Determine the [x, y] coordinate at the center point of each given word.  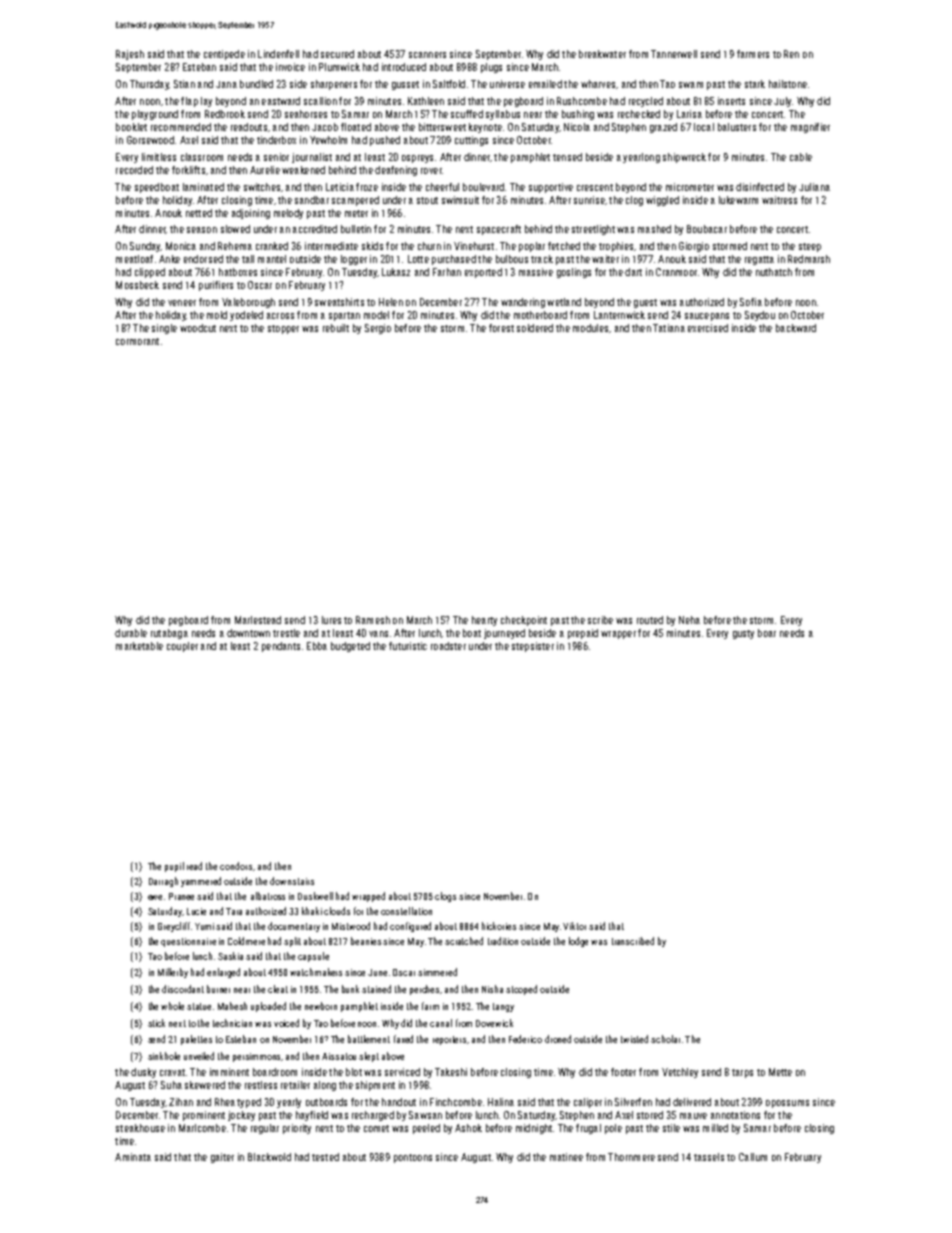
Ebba [317, 646]
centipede [224, 55]
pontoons [413, 1158]
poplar [532, 247]
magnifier [810, 128]
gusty [743, 634]
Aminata [133, 1157]
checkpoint [524, 621]
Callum [753, 1157]
